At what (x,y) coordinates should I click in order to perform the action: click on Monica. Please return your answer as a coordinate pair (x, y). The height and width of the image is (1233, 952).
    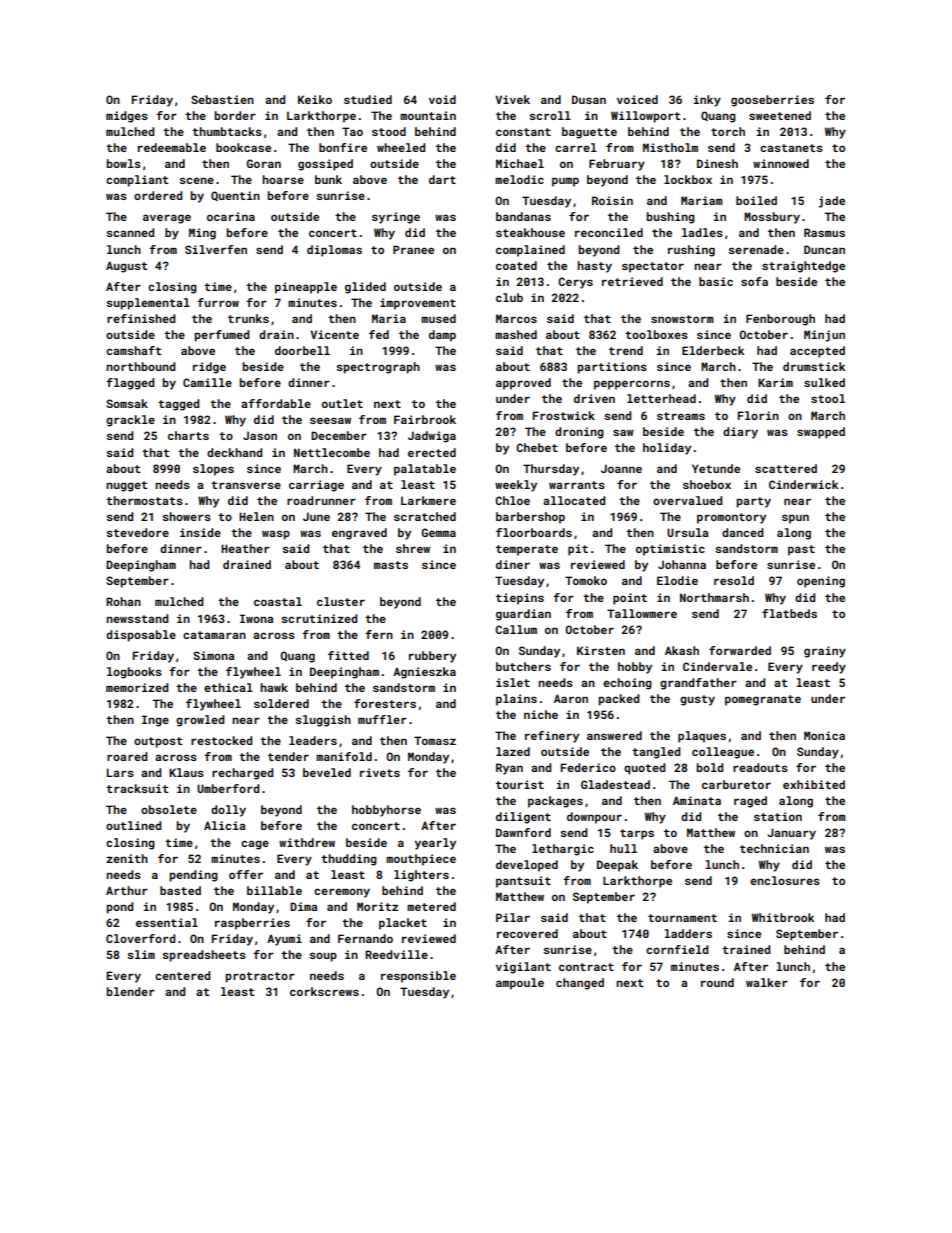
    Looking at the image, I should click on (824, 735).
